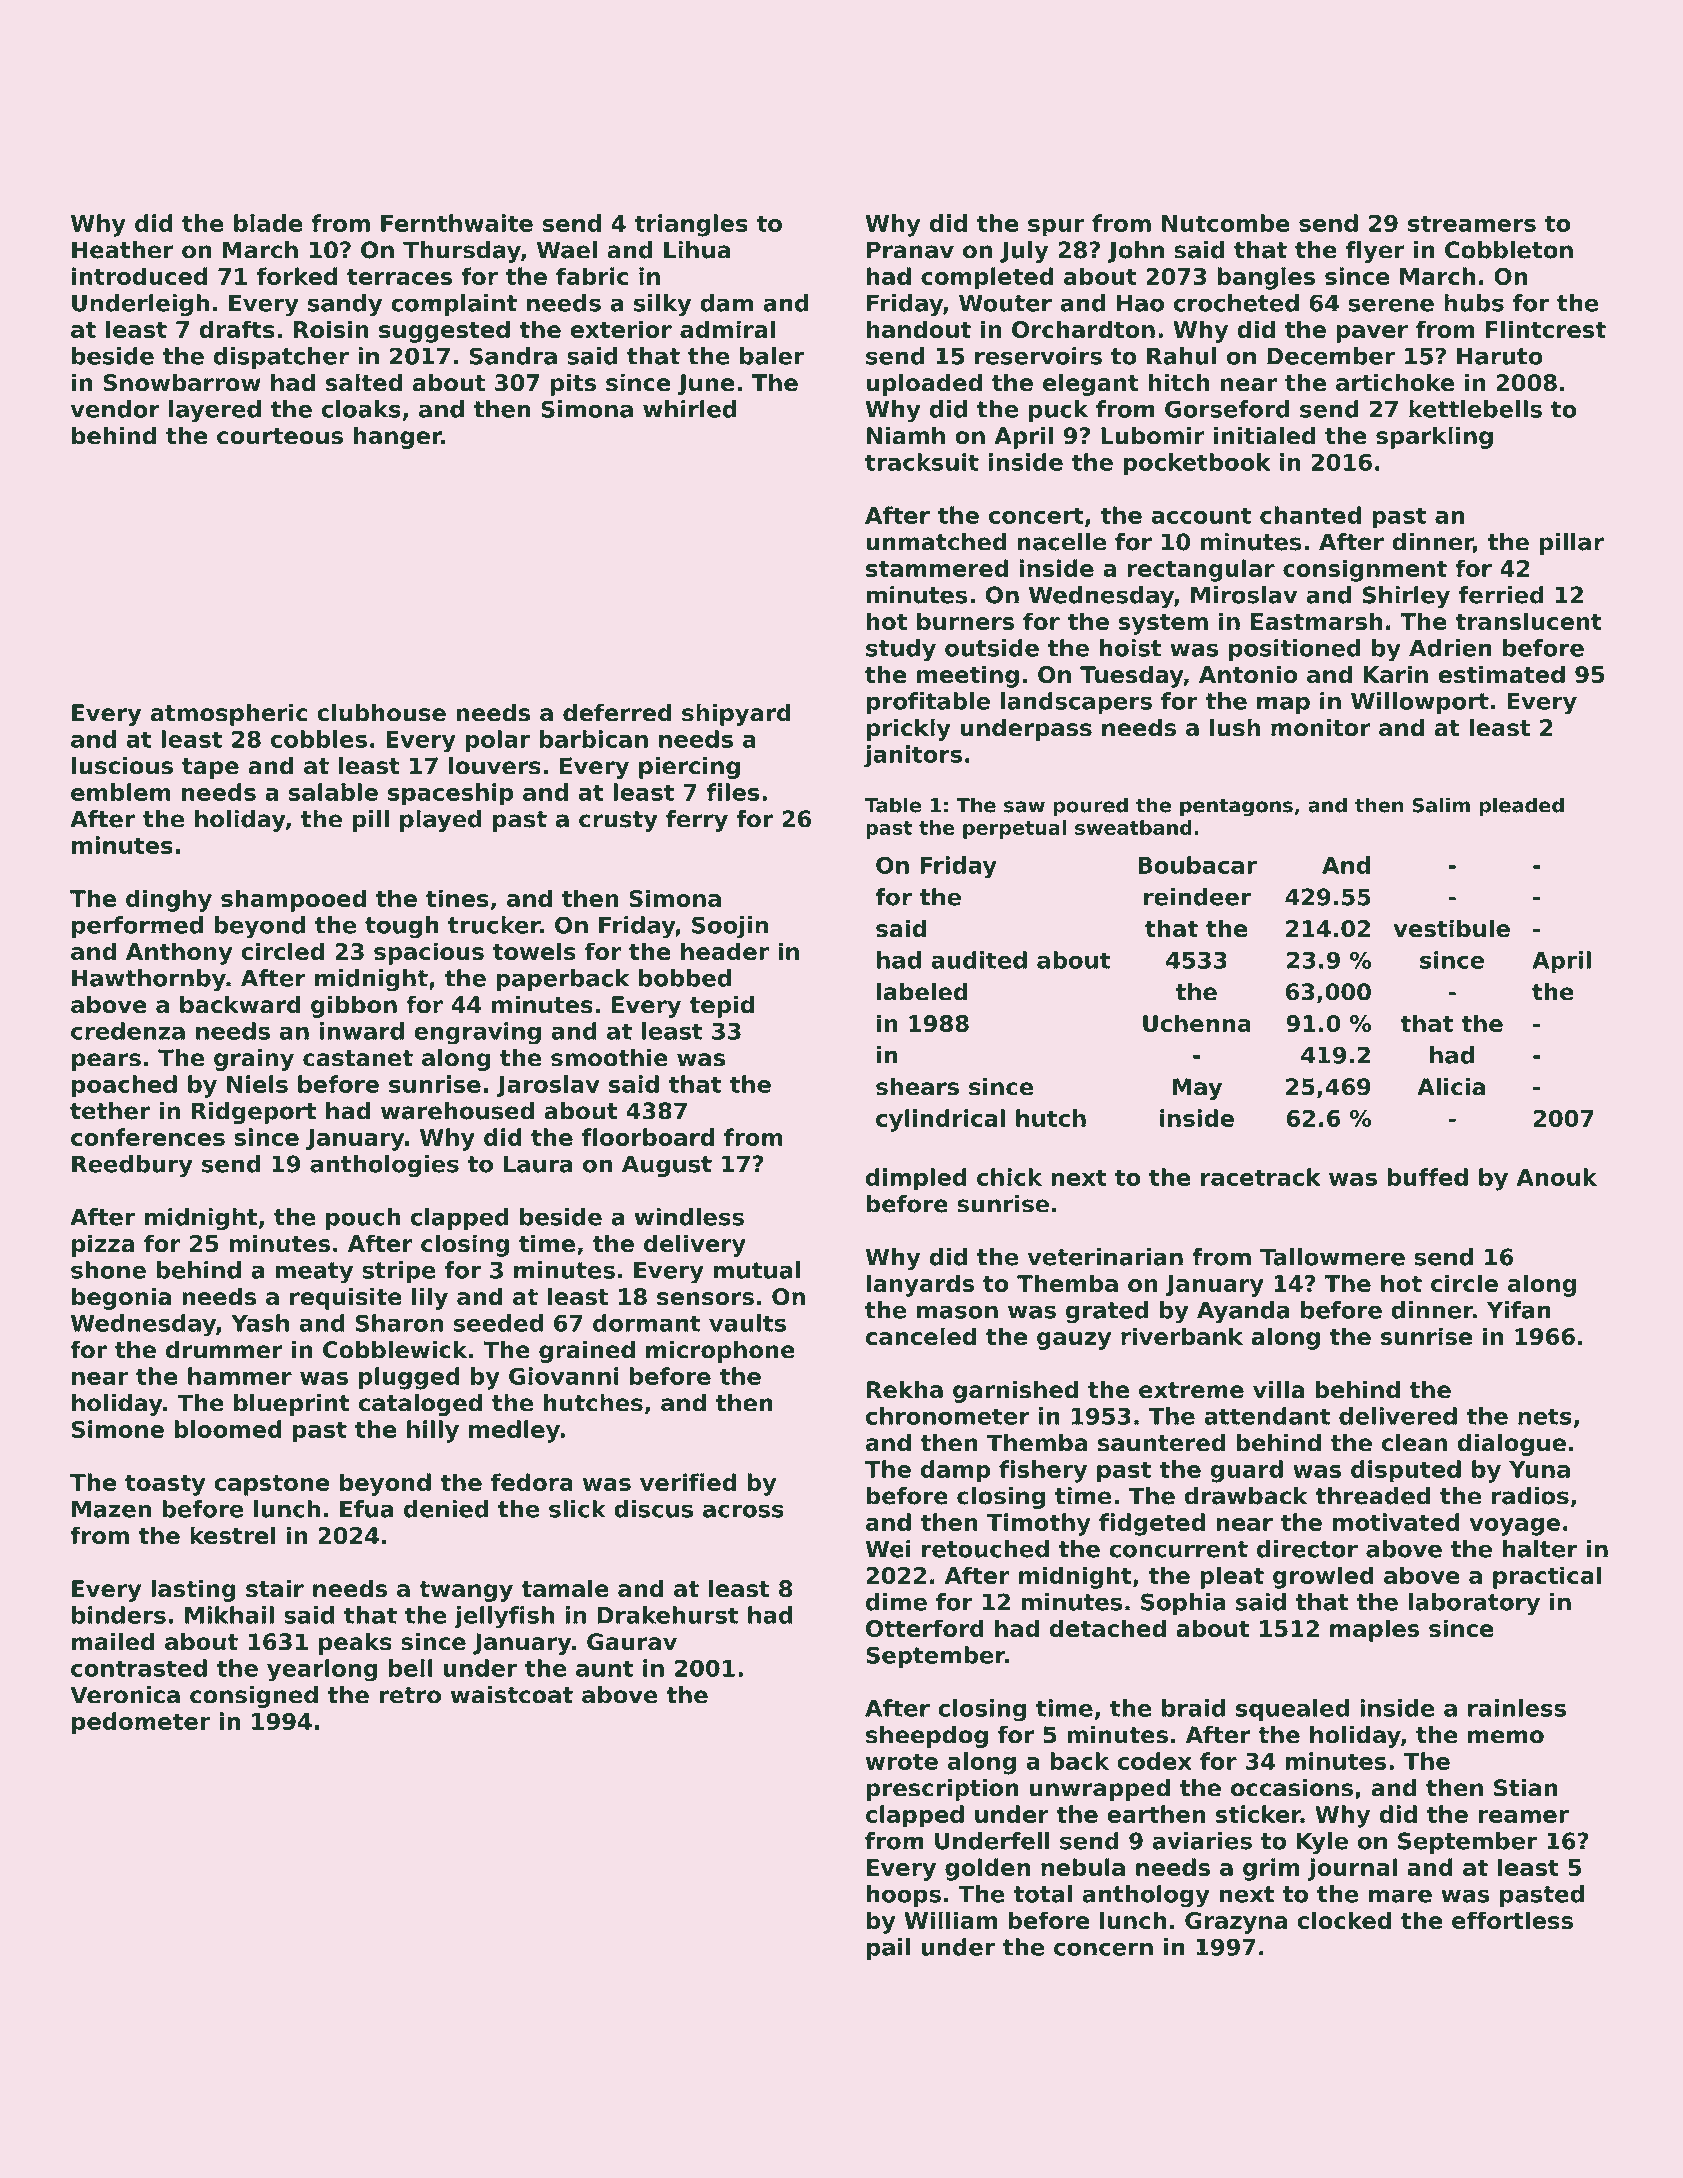 The width and height of the image is (1683, 2178). Describe the element at coordinates (1374, 1630) in the image. I see `maples` at that location.
